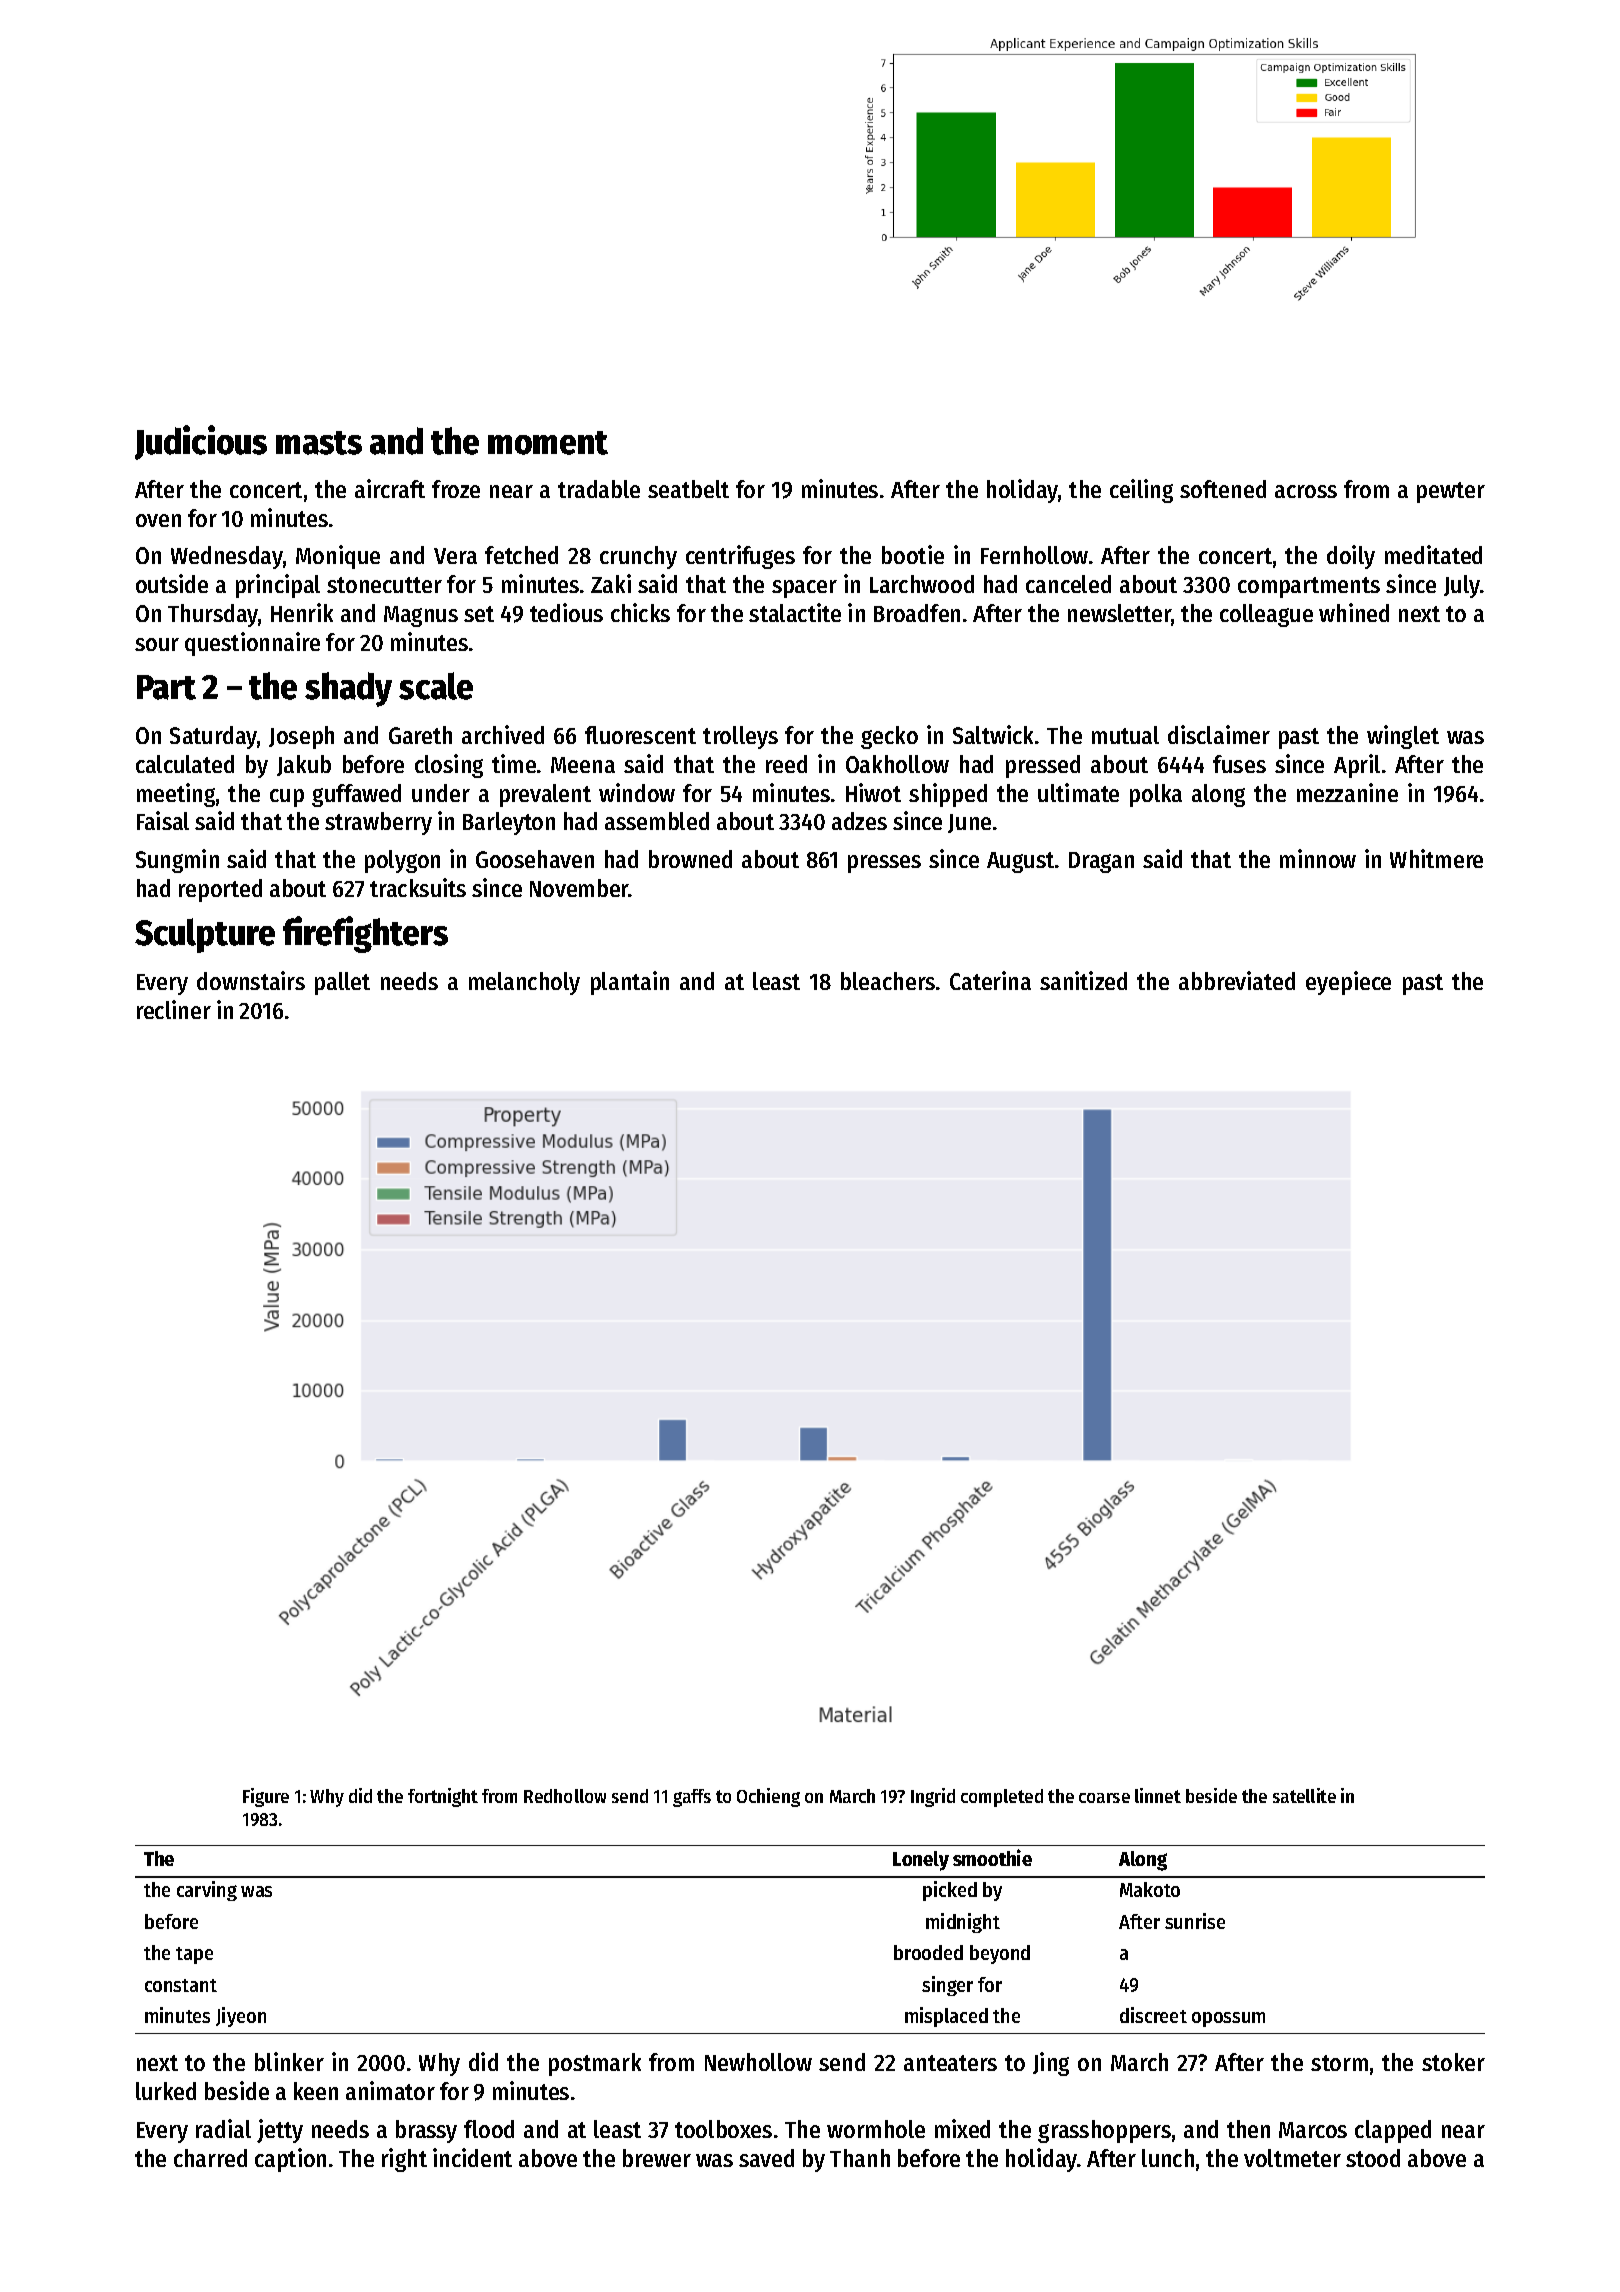 This image has width=1620, height=2292. Describe the element at coordinates (913, 554) in the image. I see `bootie` at that location.
